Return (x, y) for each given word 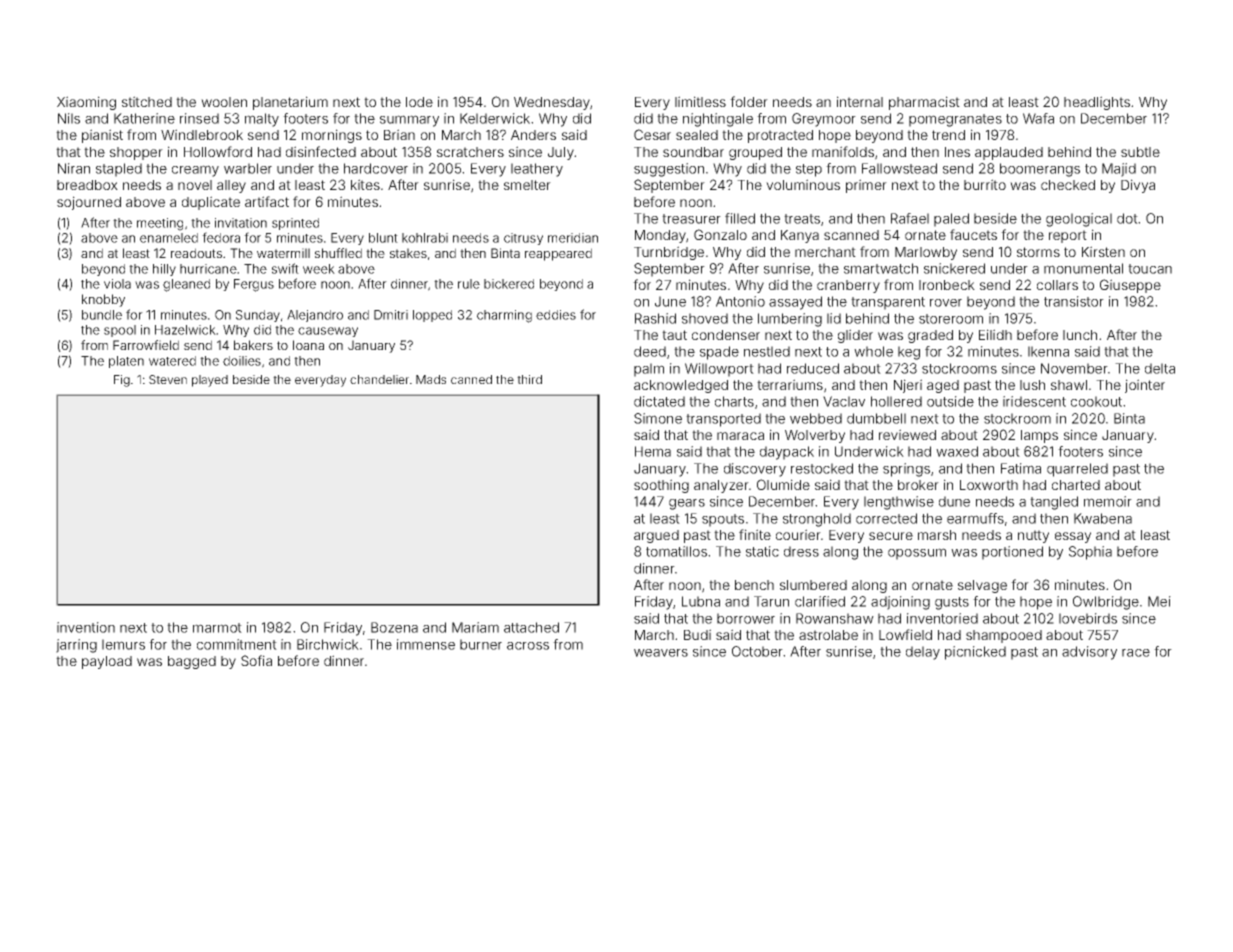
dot (1127, 218)
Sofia (256, 660)
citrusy (523, 239)
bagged (192, 662)
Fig (122, 381)
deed (650, 351)
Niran (74, 168)
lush (1032, 385)
